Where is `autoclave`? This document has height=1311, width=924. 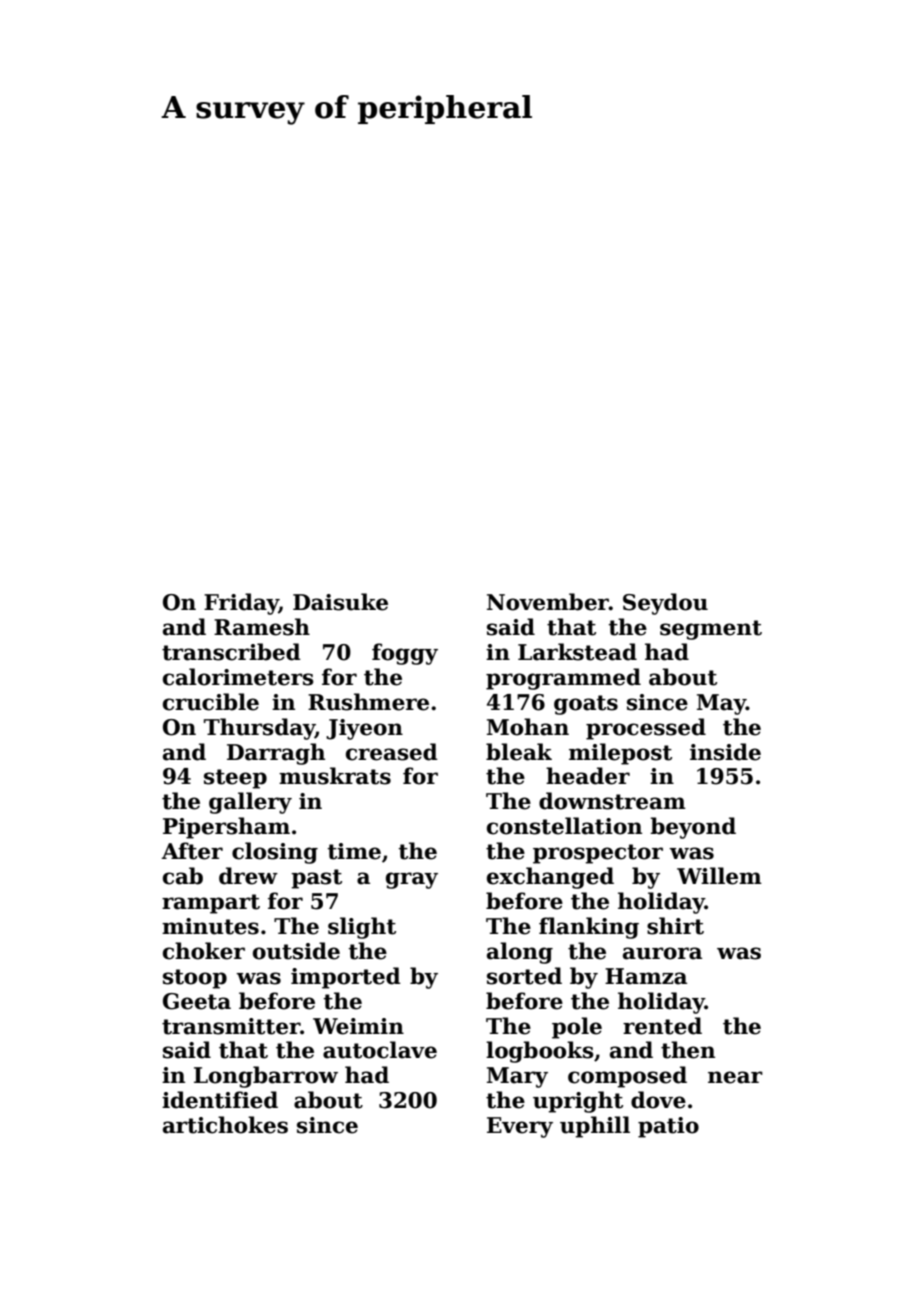 autoclave is located at coordinates (380, 1050).
